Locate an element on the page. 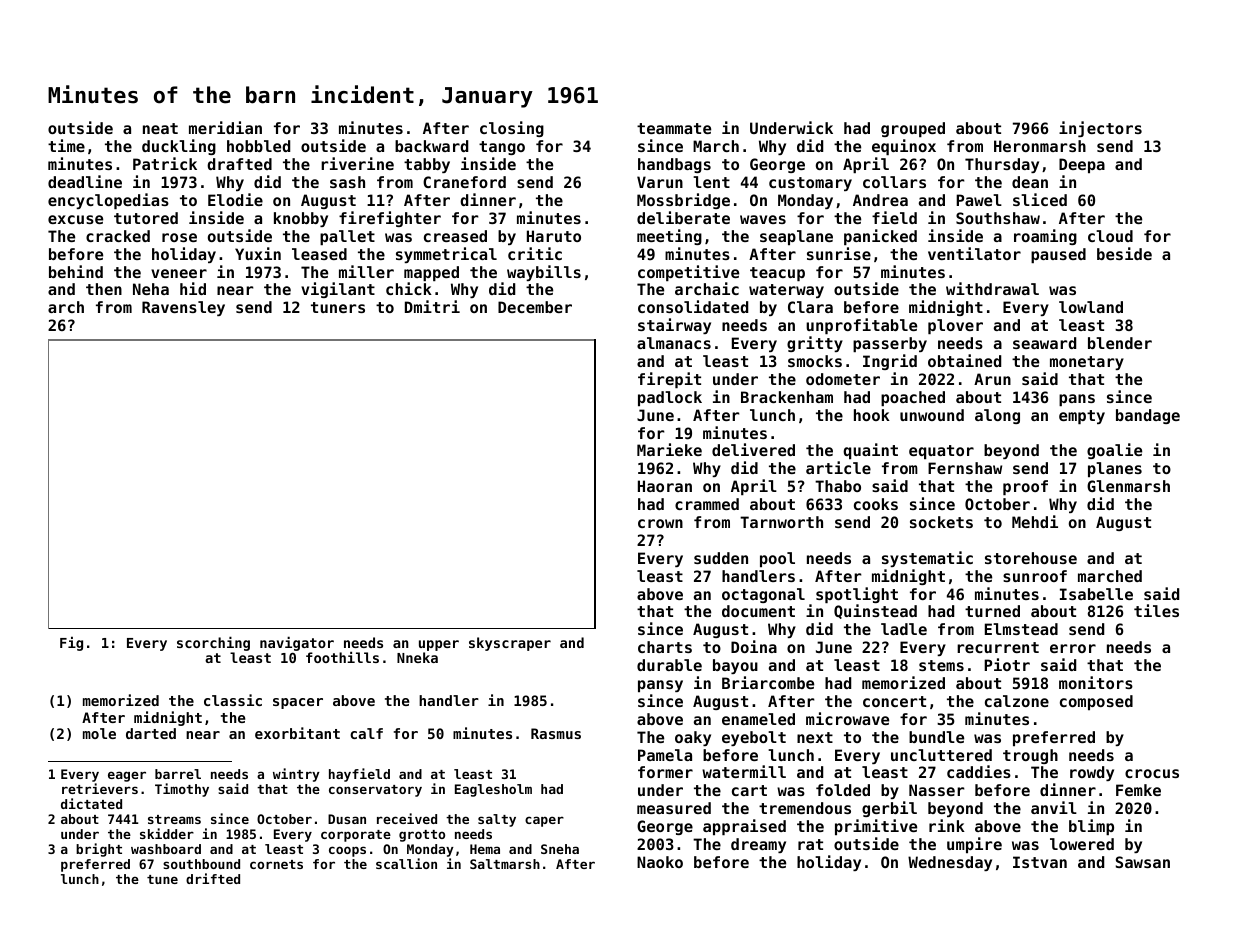 This image has height=952, width=1233. deadline is located at coordinates (85, 181).
